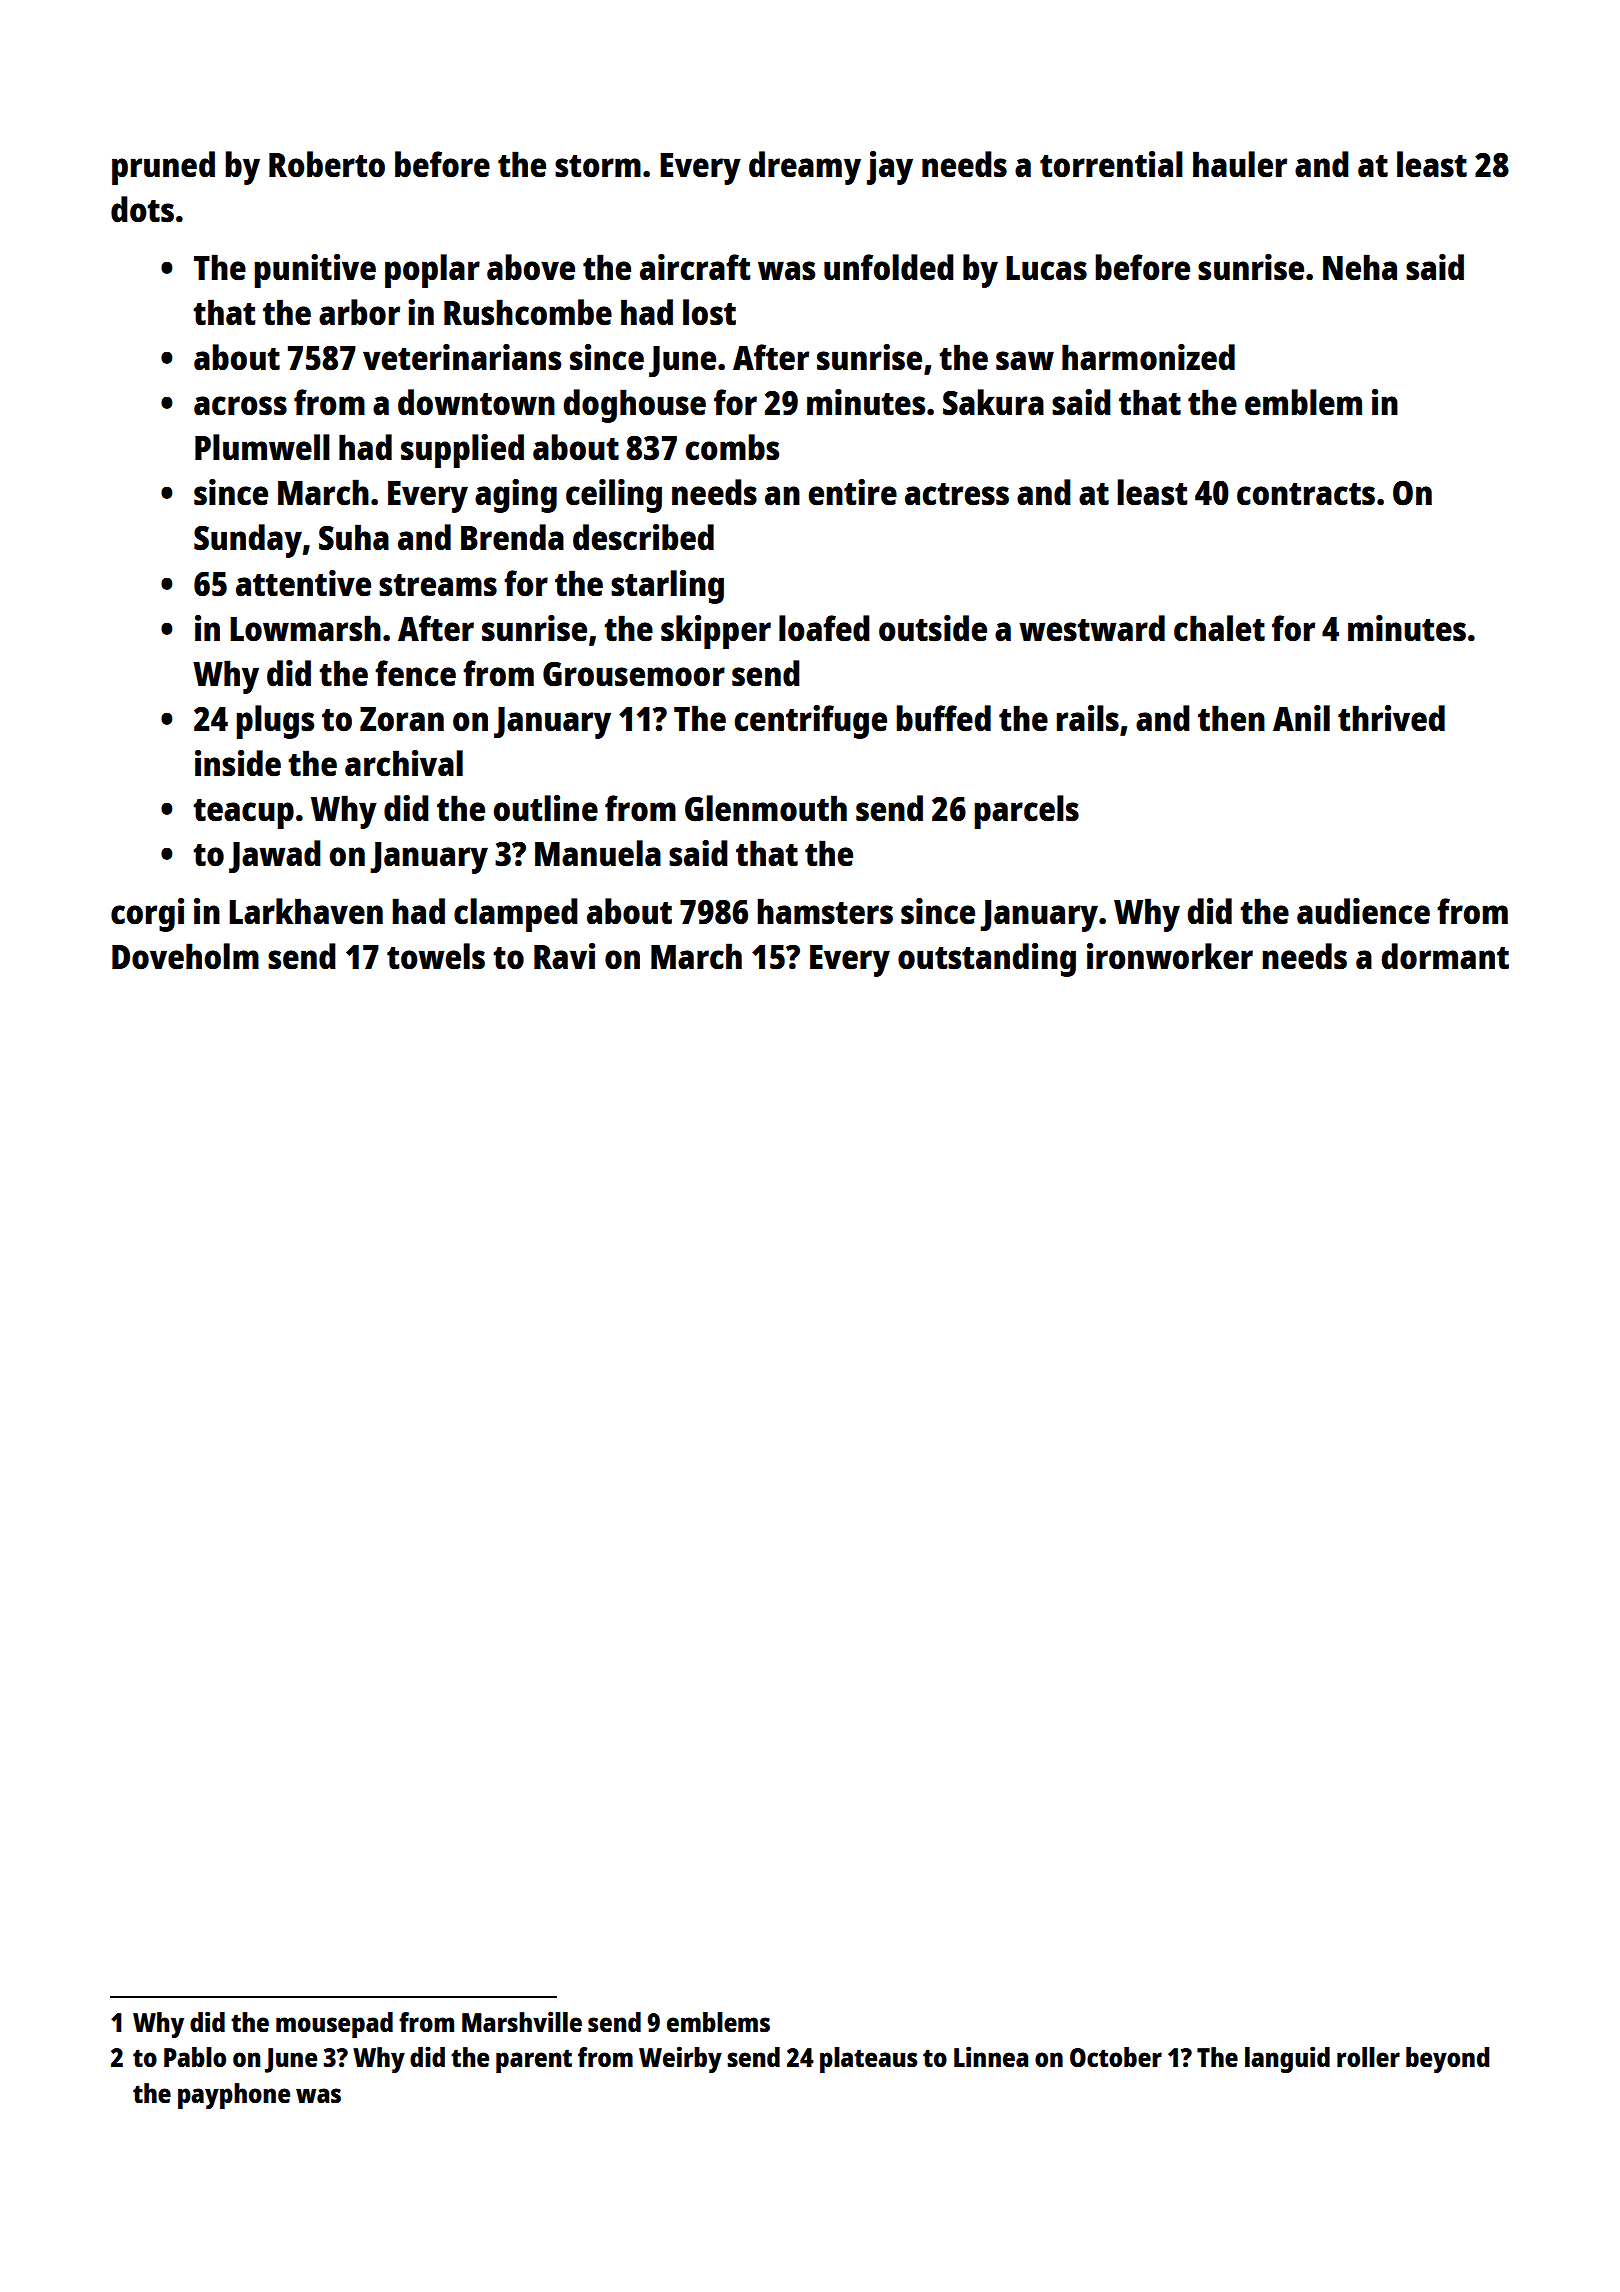 The height and width of the screenshot is (2292, 1620). Describe the element at coordinates (1116, 2057) in the screenshot. I see `October` at that location.
